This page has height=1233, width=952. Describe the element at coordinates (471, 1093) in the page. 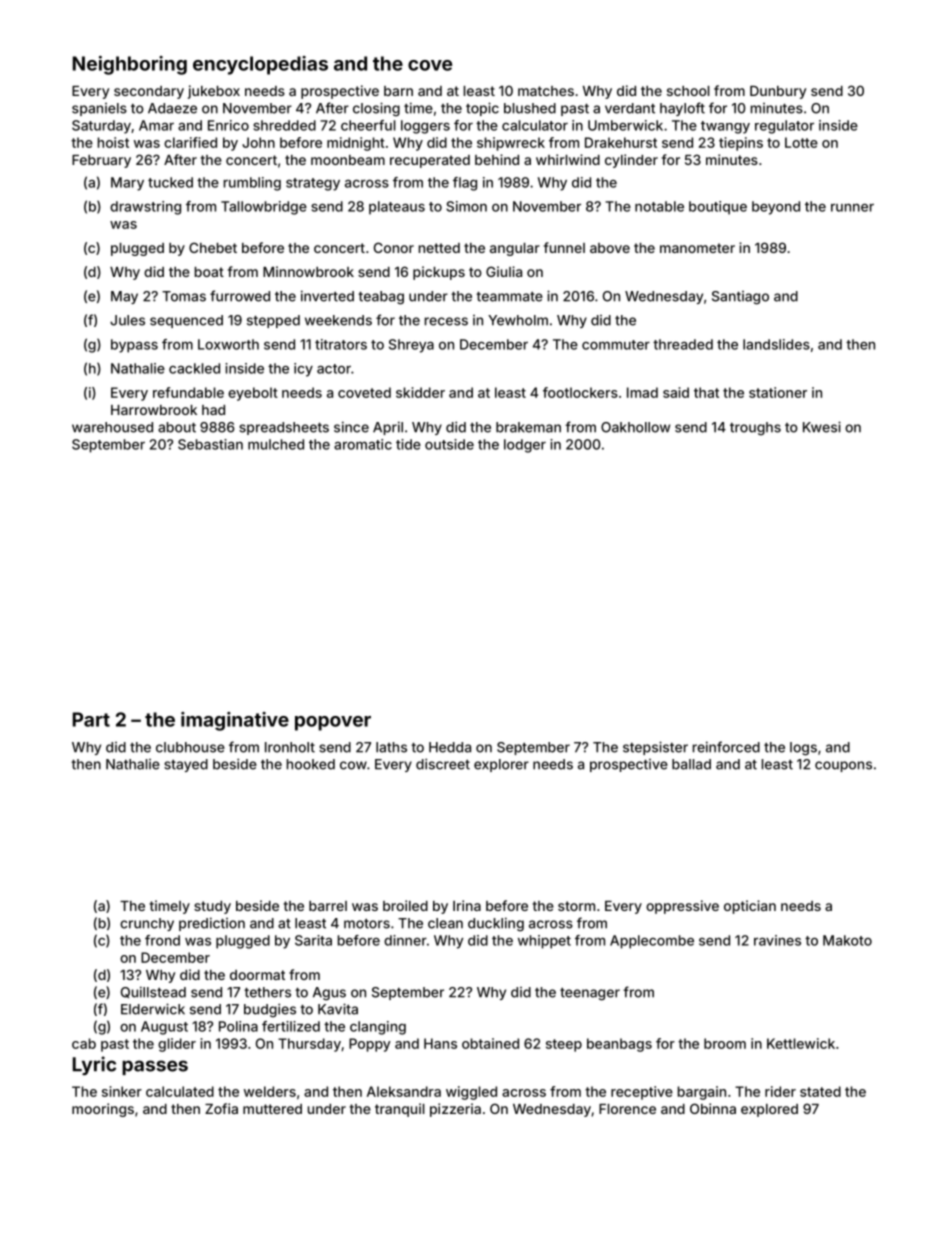

I see `wiggled` at that location.
